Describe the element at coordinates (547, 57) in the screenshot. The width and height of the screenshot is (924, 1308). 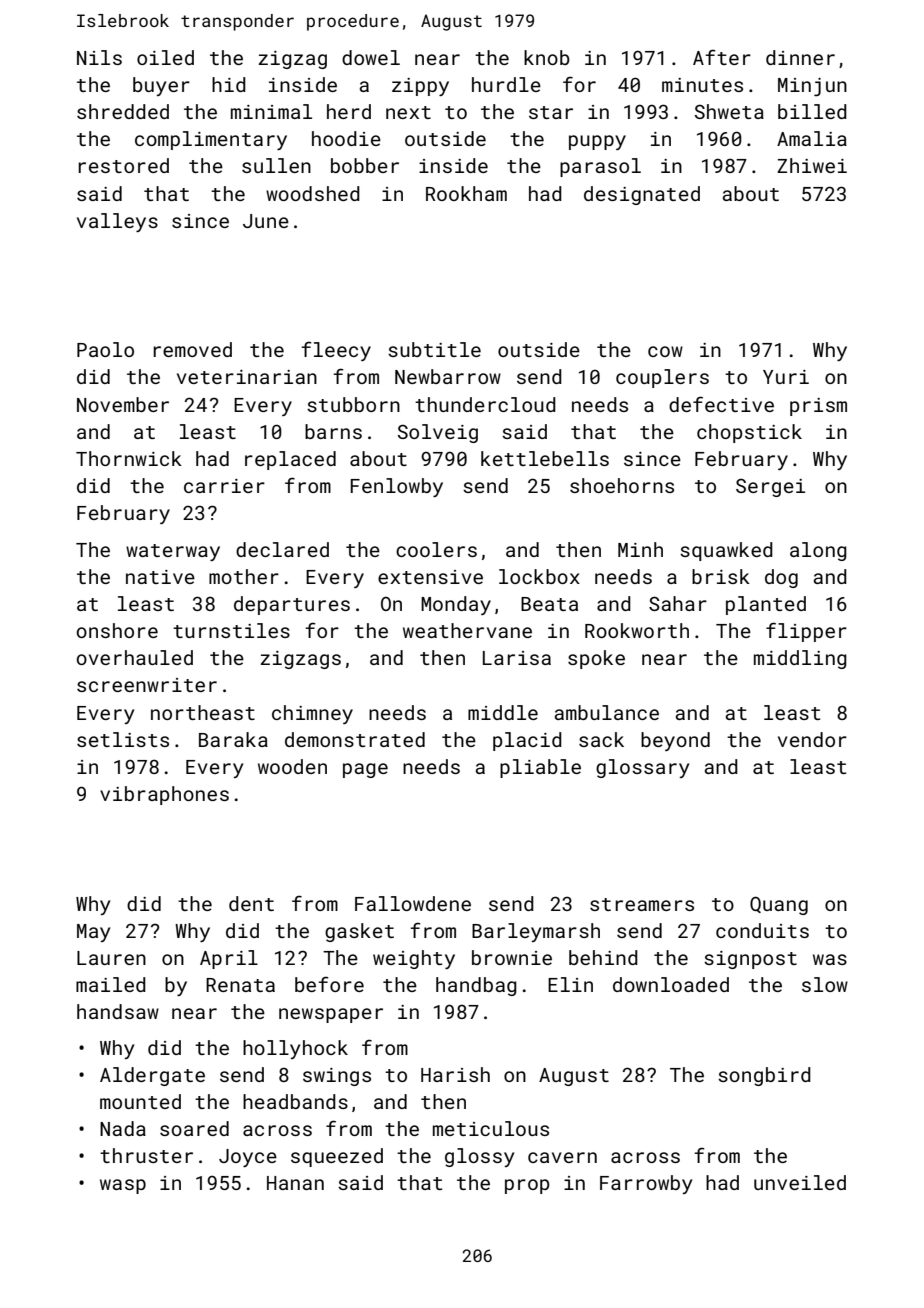
I see `knob` at that location.
